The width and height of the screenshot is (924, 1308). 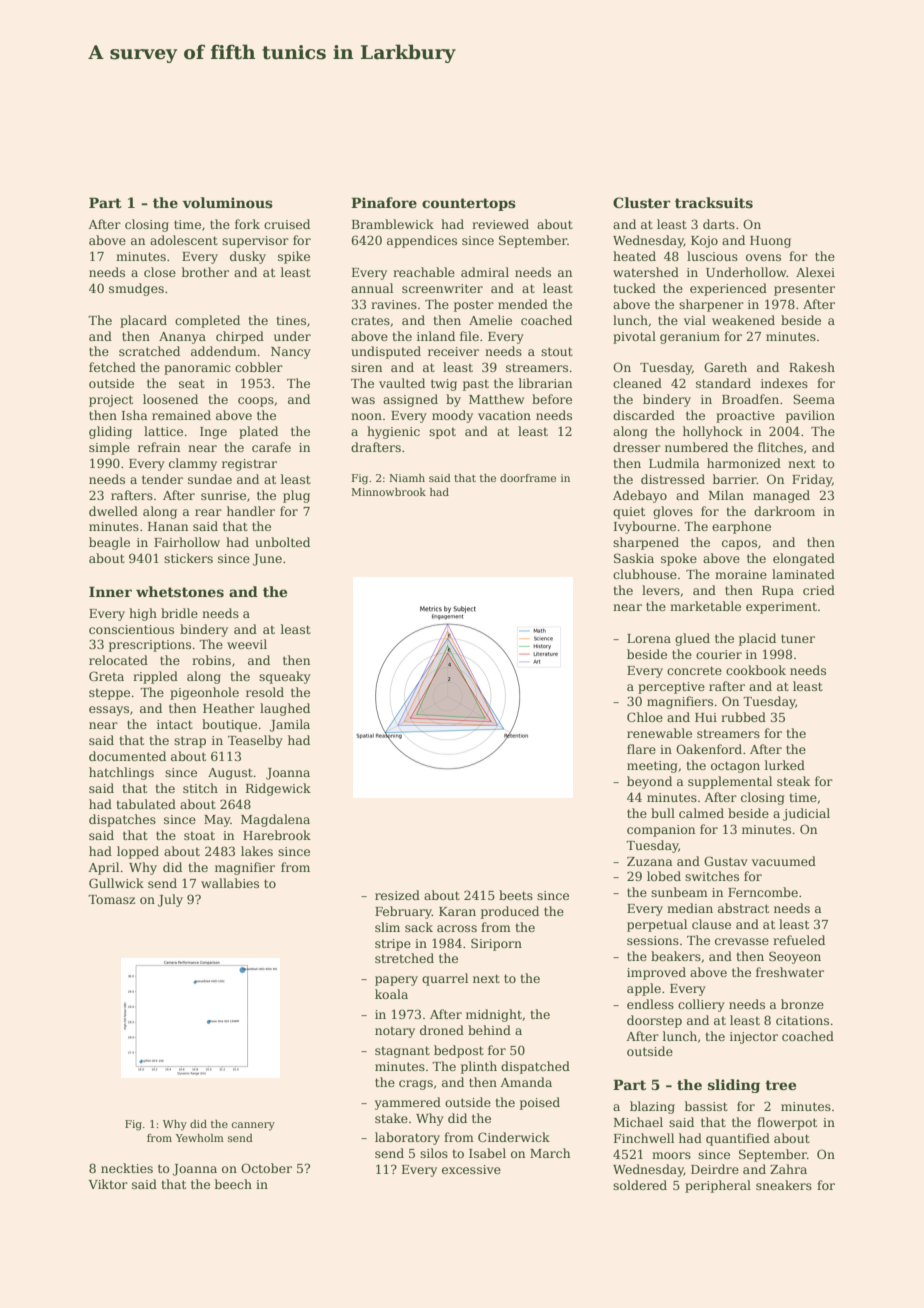 What do you see at coordinates (160, 272) in the screenshot?
I see `close` at bounding box center [160, 272].
